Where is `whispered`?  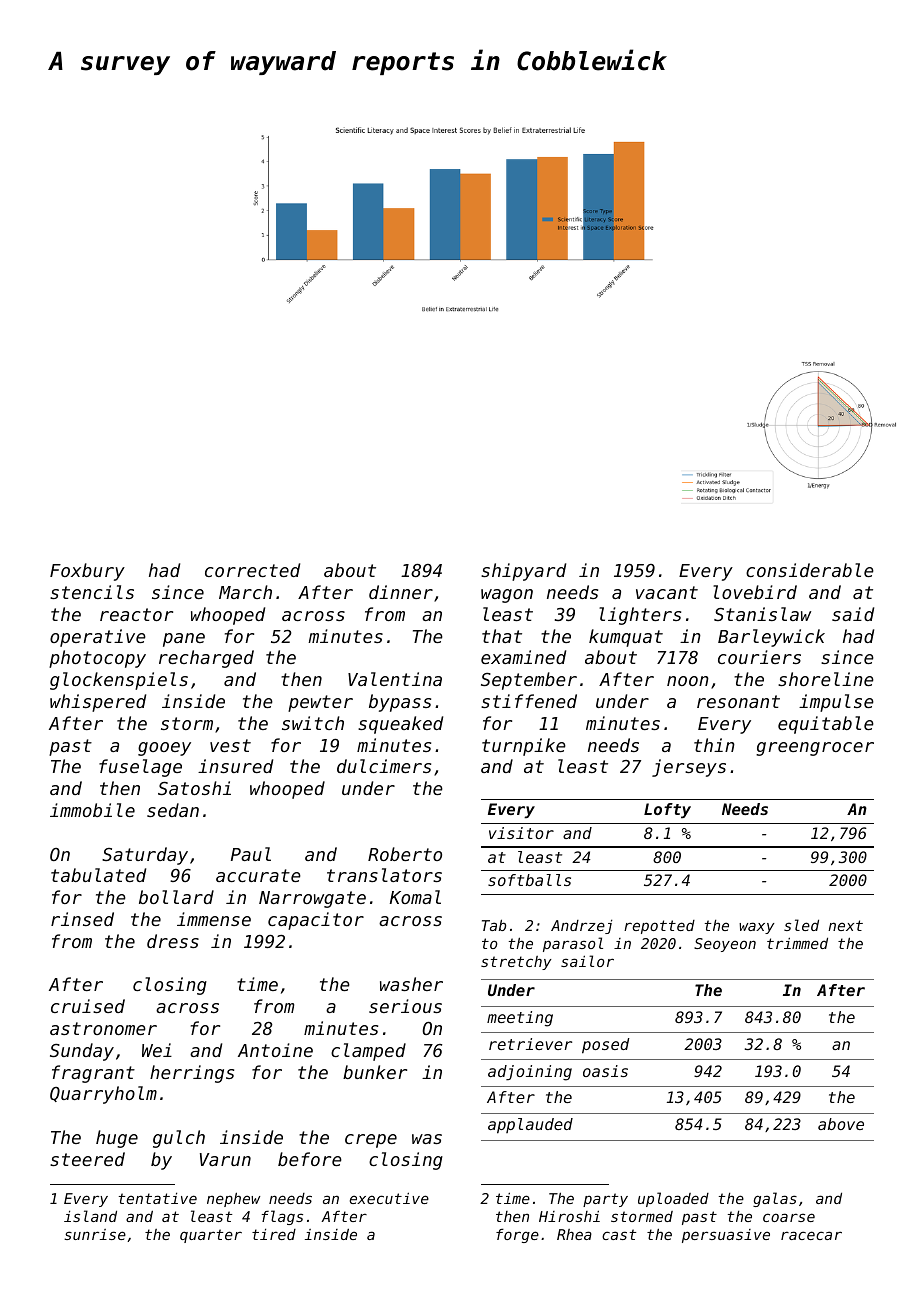 whispered is located at coordinates (98, 703).
